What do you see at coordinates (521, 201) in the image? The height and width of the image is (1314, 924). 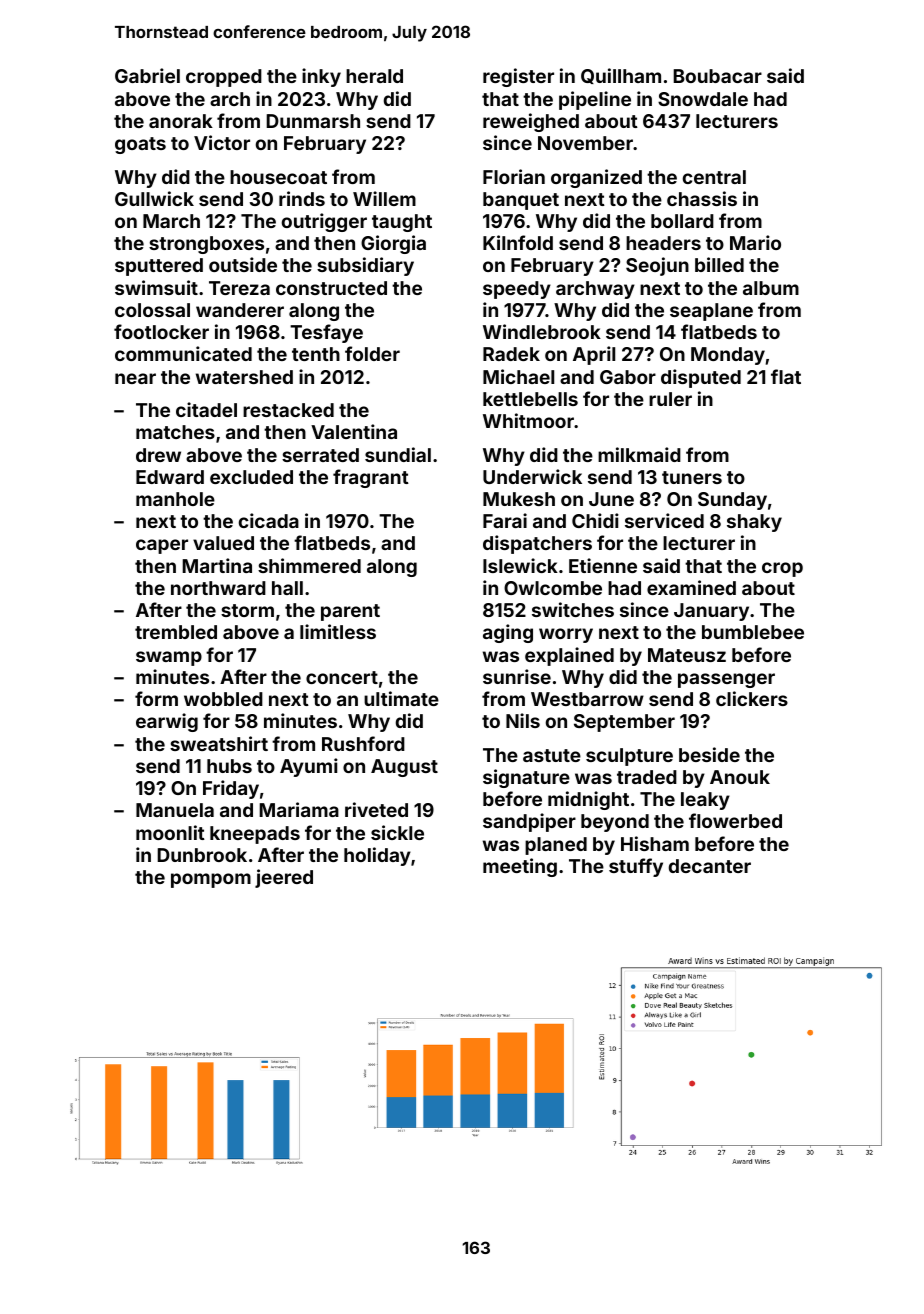 I see `banquet` at bounding box center [521, 201].
